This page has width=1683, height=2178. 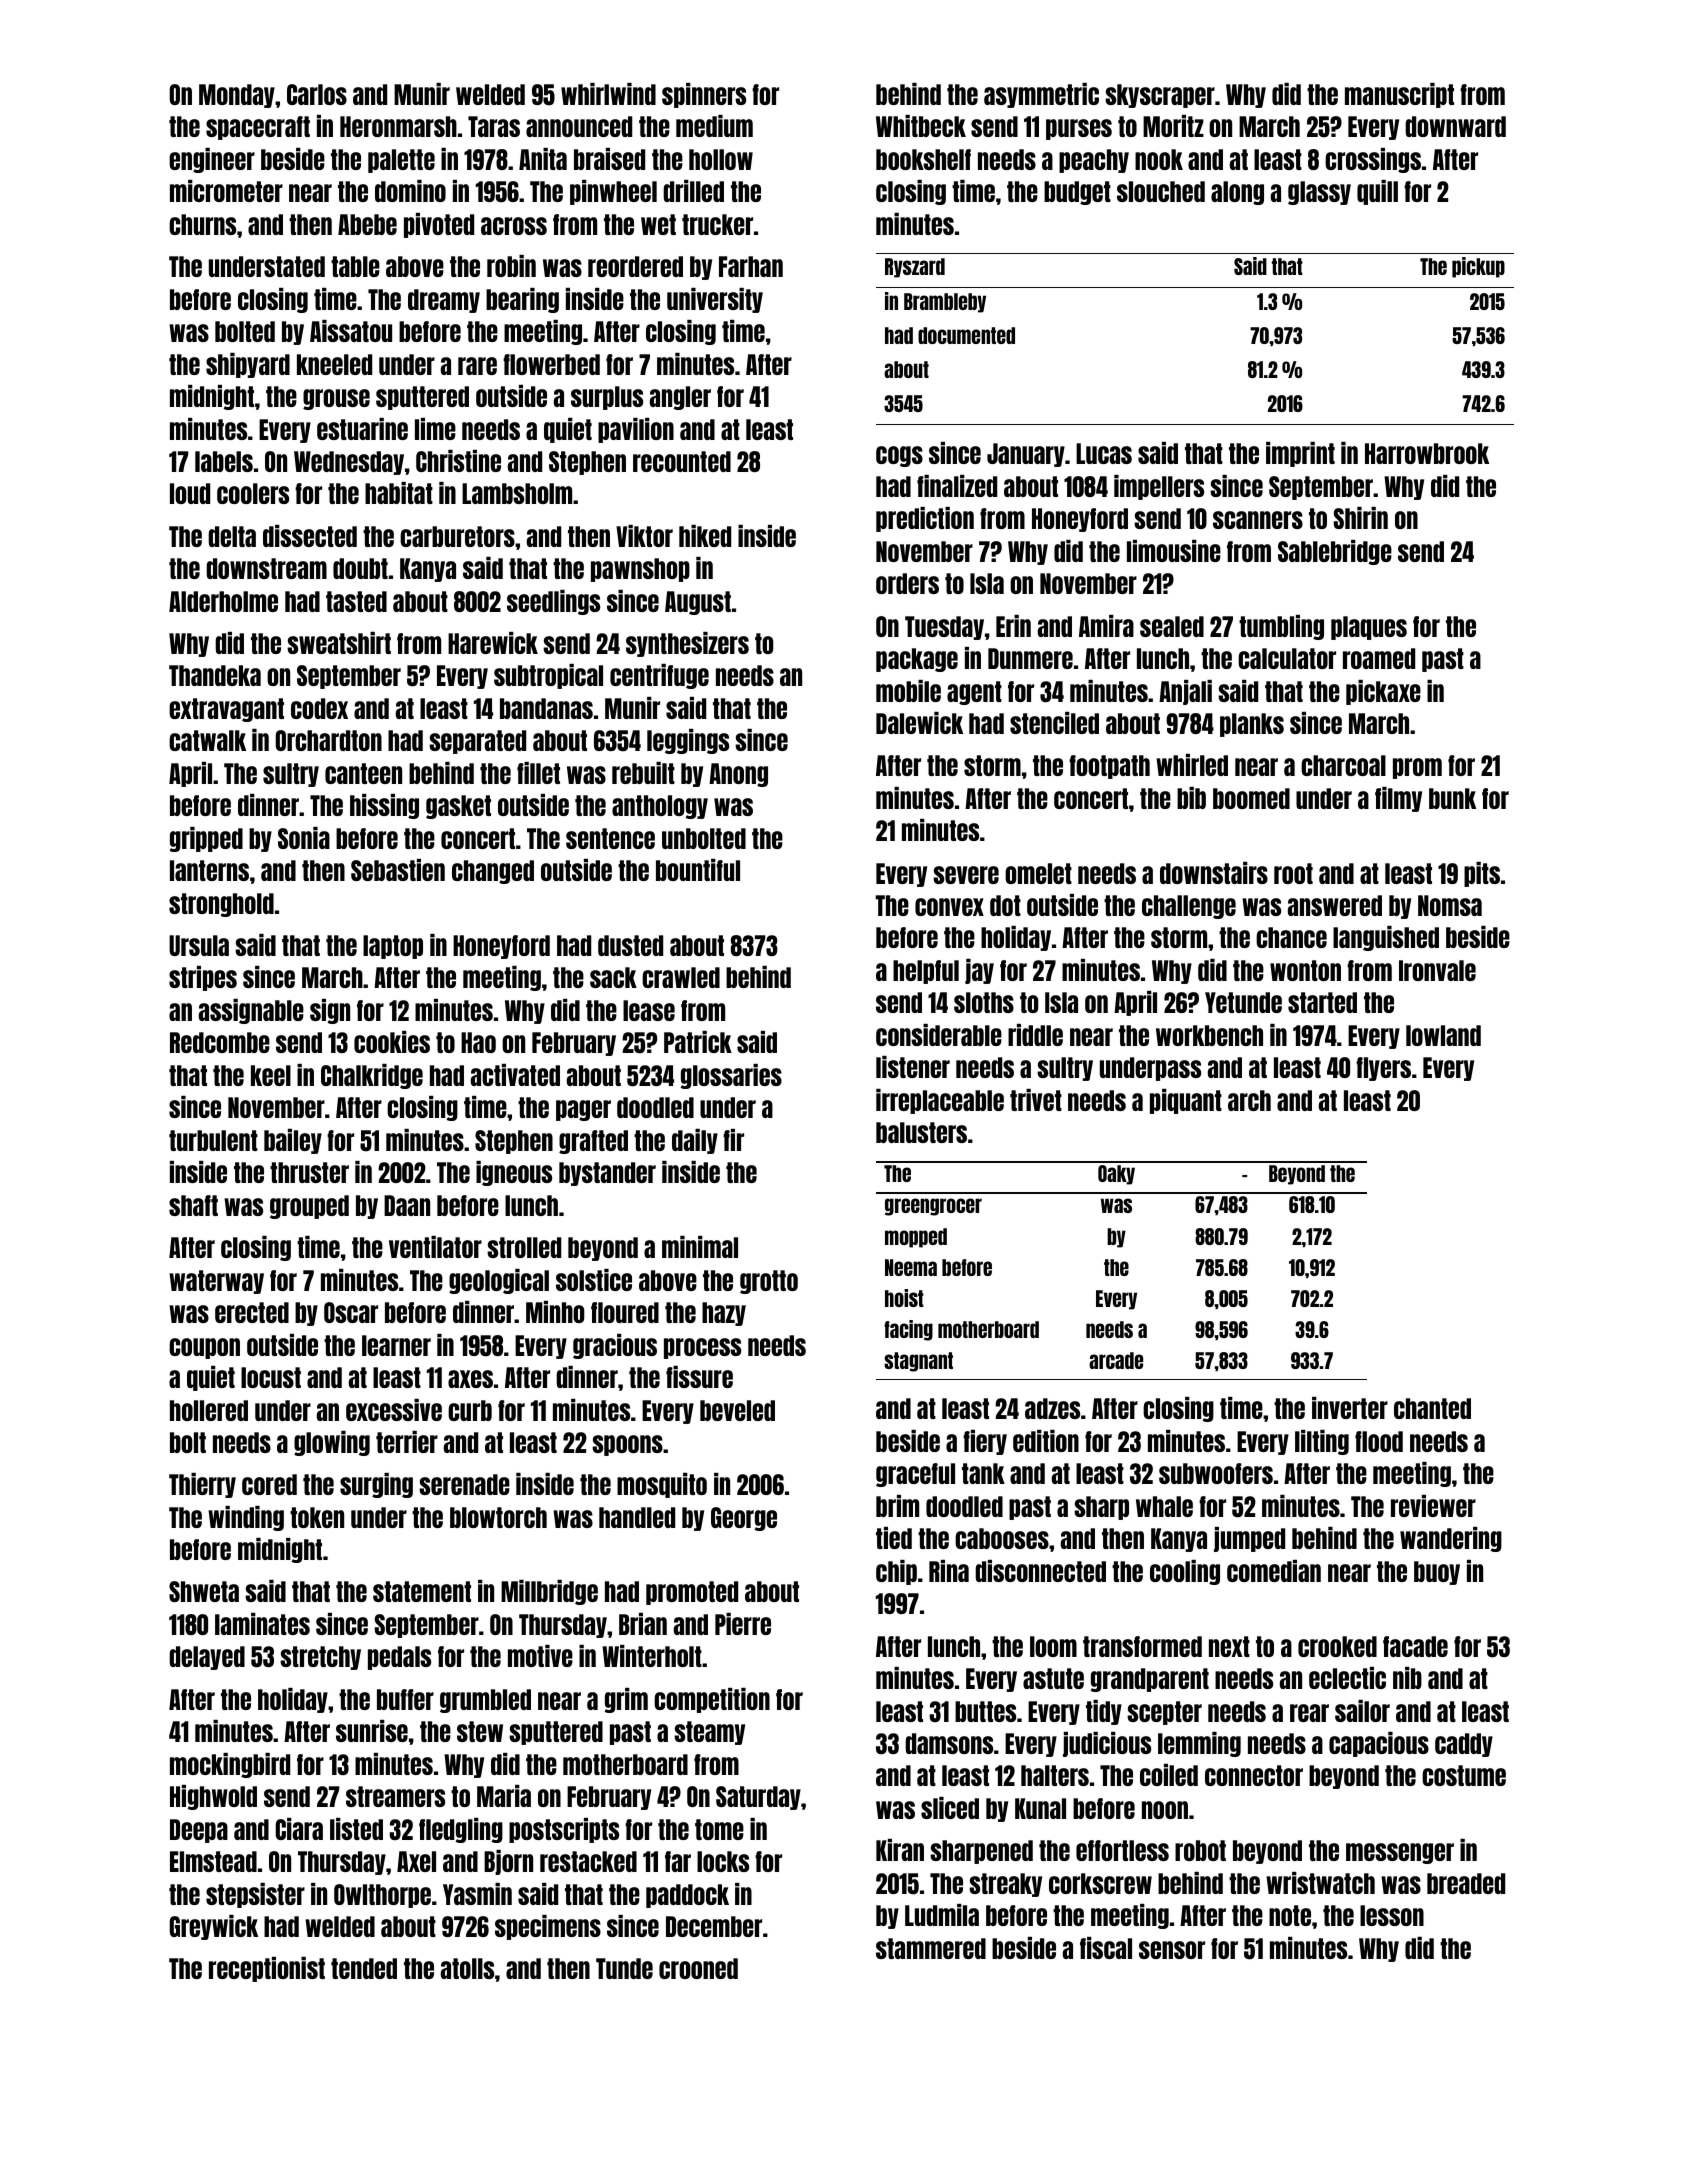 I want to click on bailey, so click(x=293, y=1141).
